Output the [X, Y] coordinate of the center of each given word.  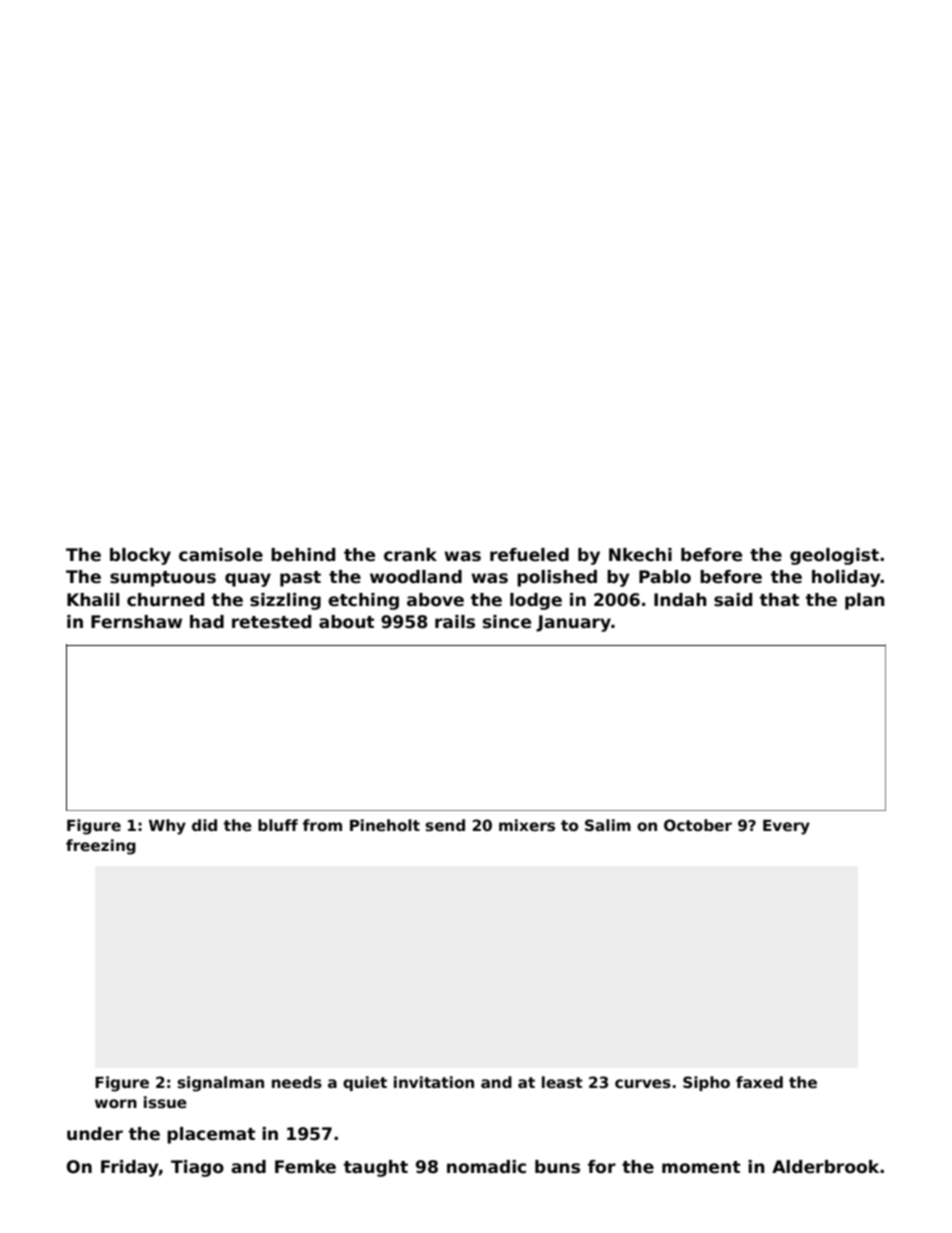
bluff [278, 825]
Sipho [706, 1083]
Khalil [93, 600]
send [445, 825]
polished [557, 578]
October [698, 825]
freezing [101, 847]
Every [786, 827]
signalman [220, 1084]
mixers [527, 825]
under [95, 1134]
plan [865, 601]
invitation [434, 1082]
